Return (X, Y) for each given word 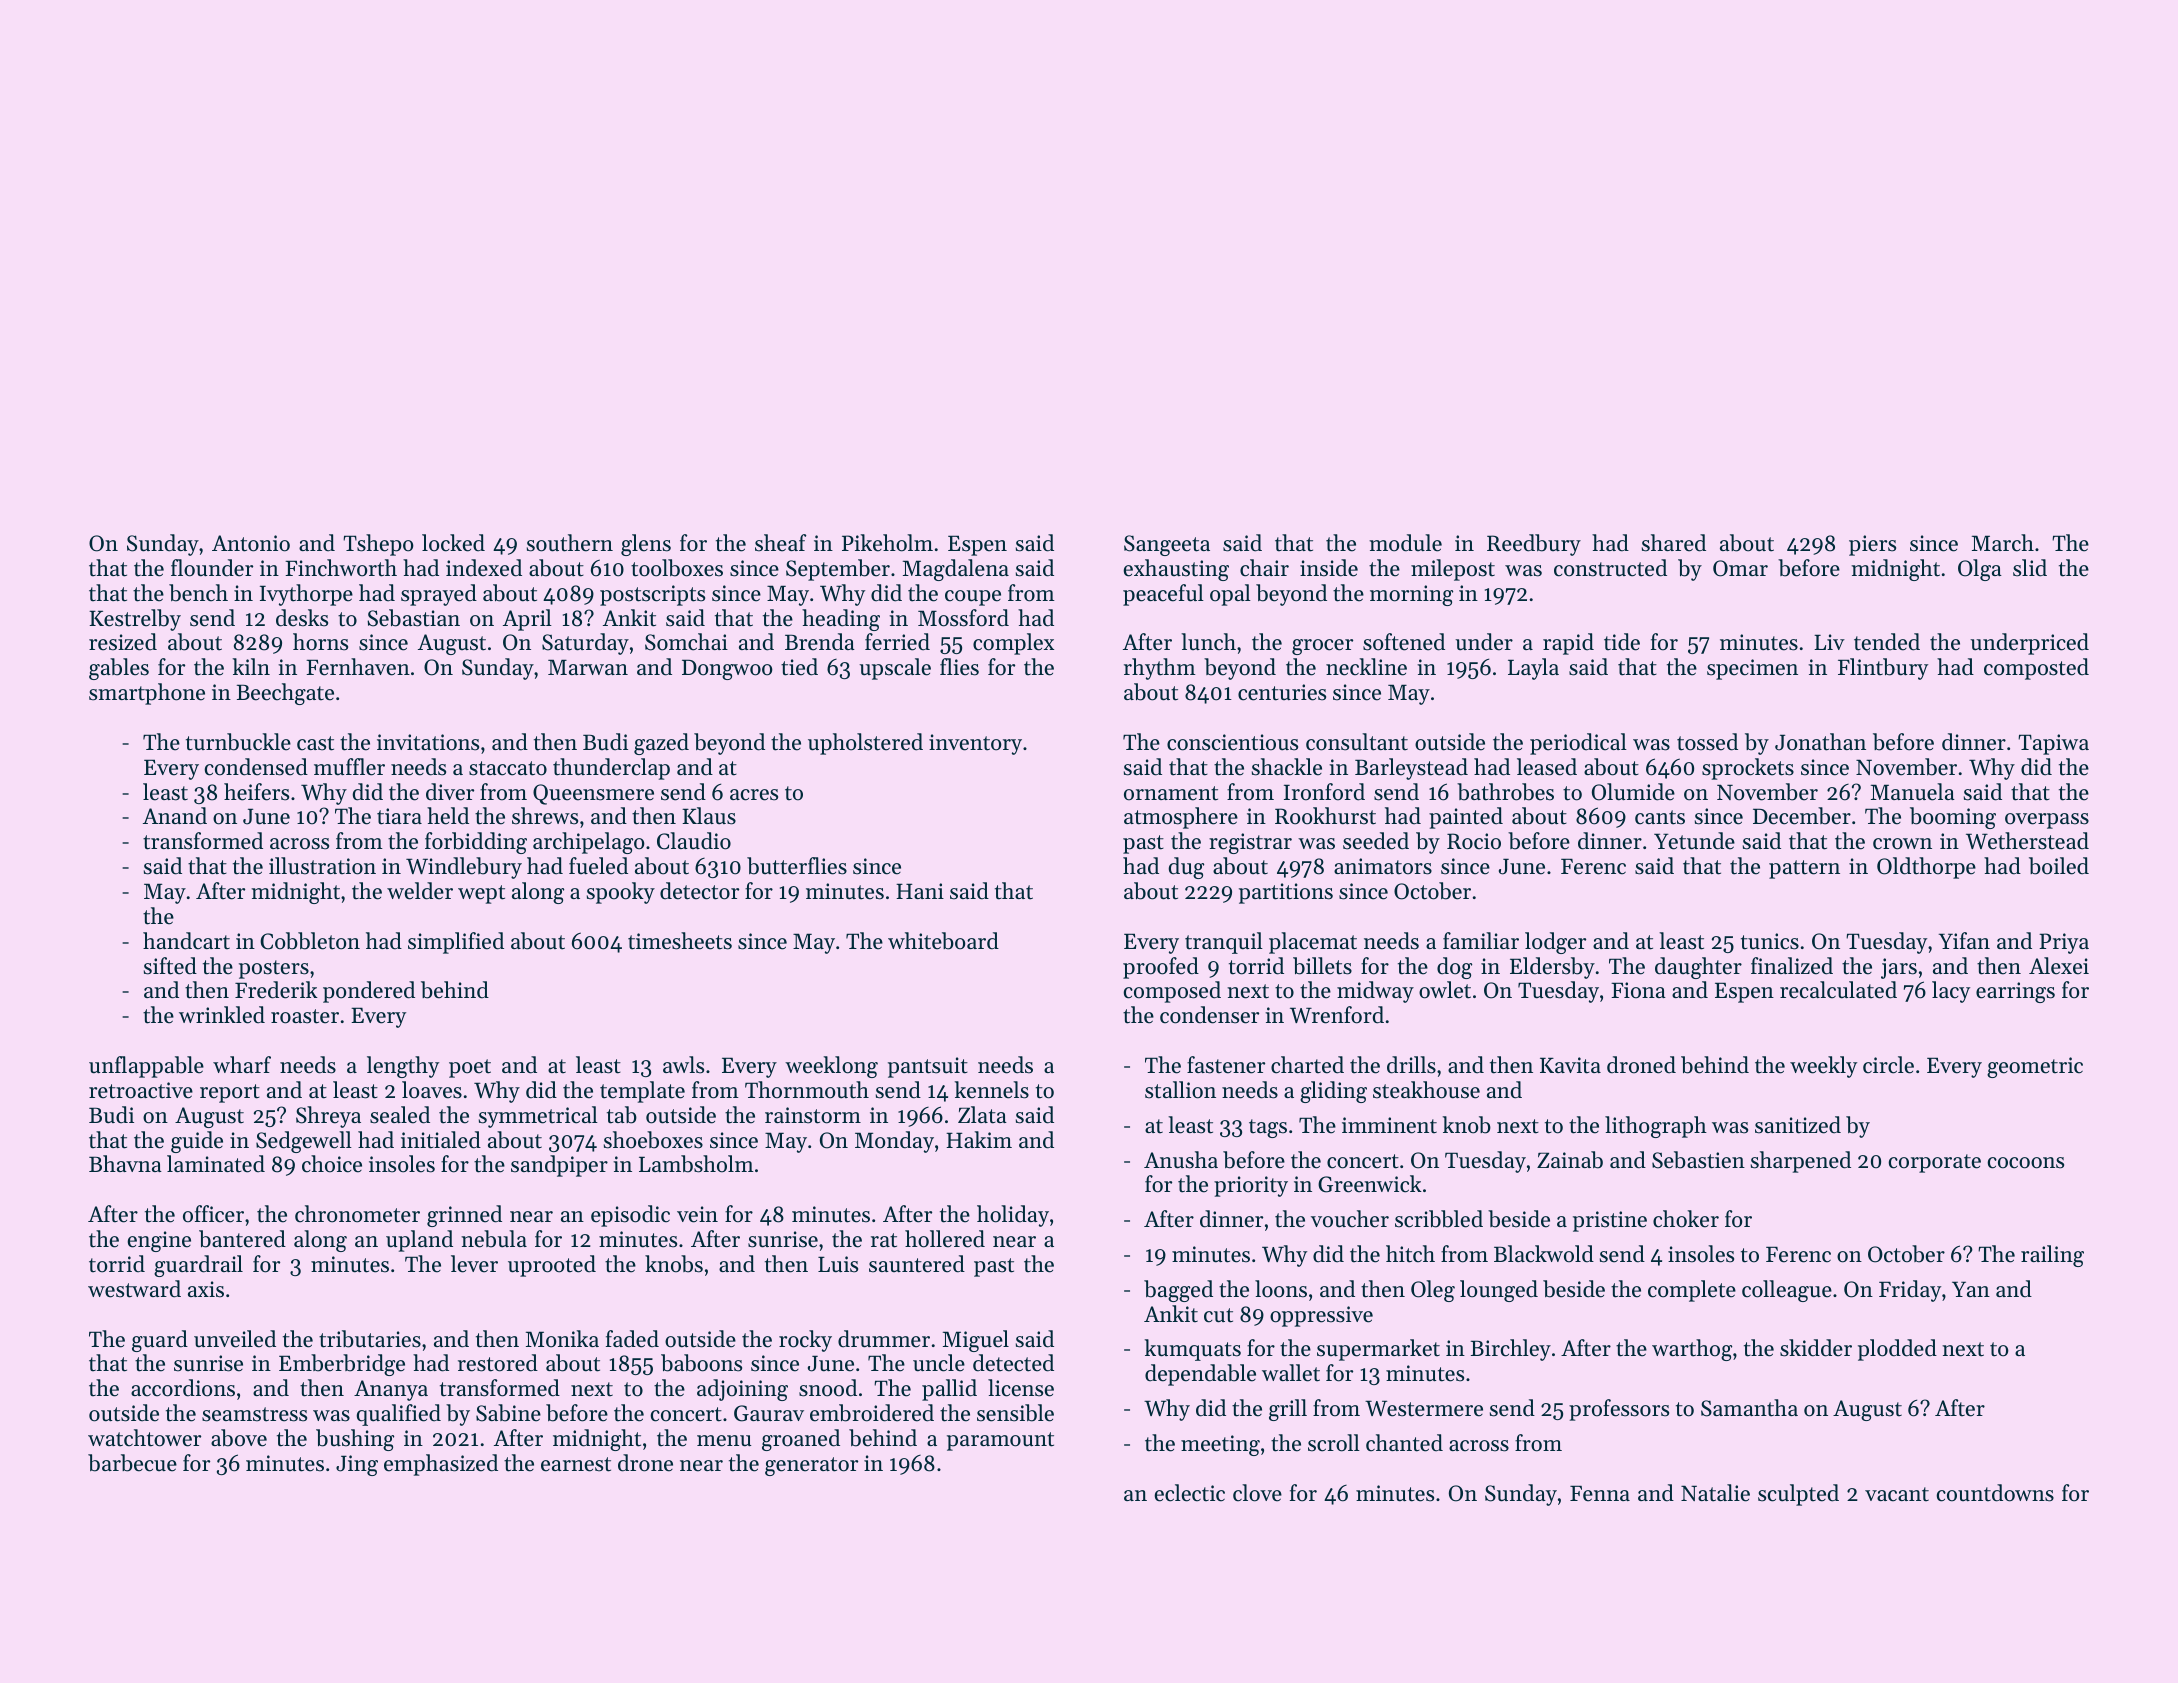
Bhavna (125, 1163)
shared (1674, 543)
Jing (357, 1465)
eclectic (1190, 1493)
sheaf (780, 543)
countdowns (1995, 1493)
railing (2052, 1256)
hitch (1410, 1254)
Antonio (251, 543)
